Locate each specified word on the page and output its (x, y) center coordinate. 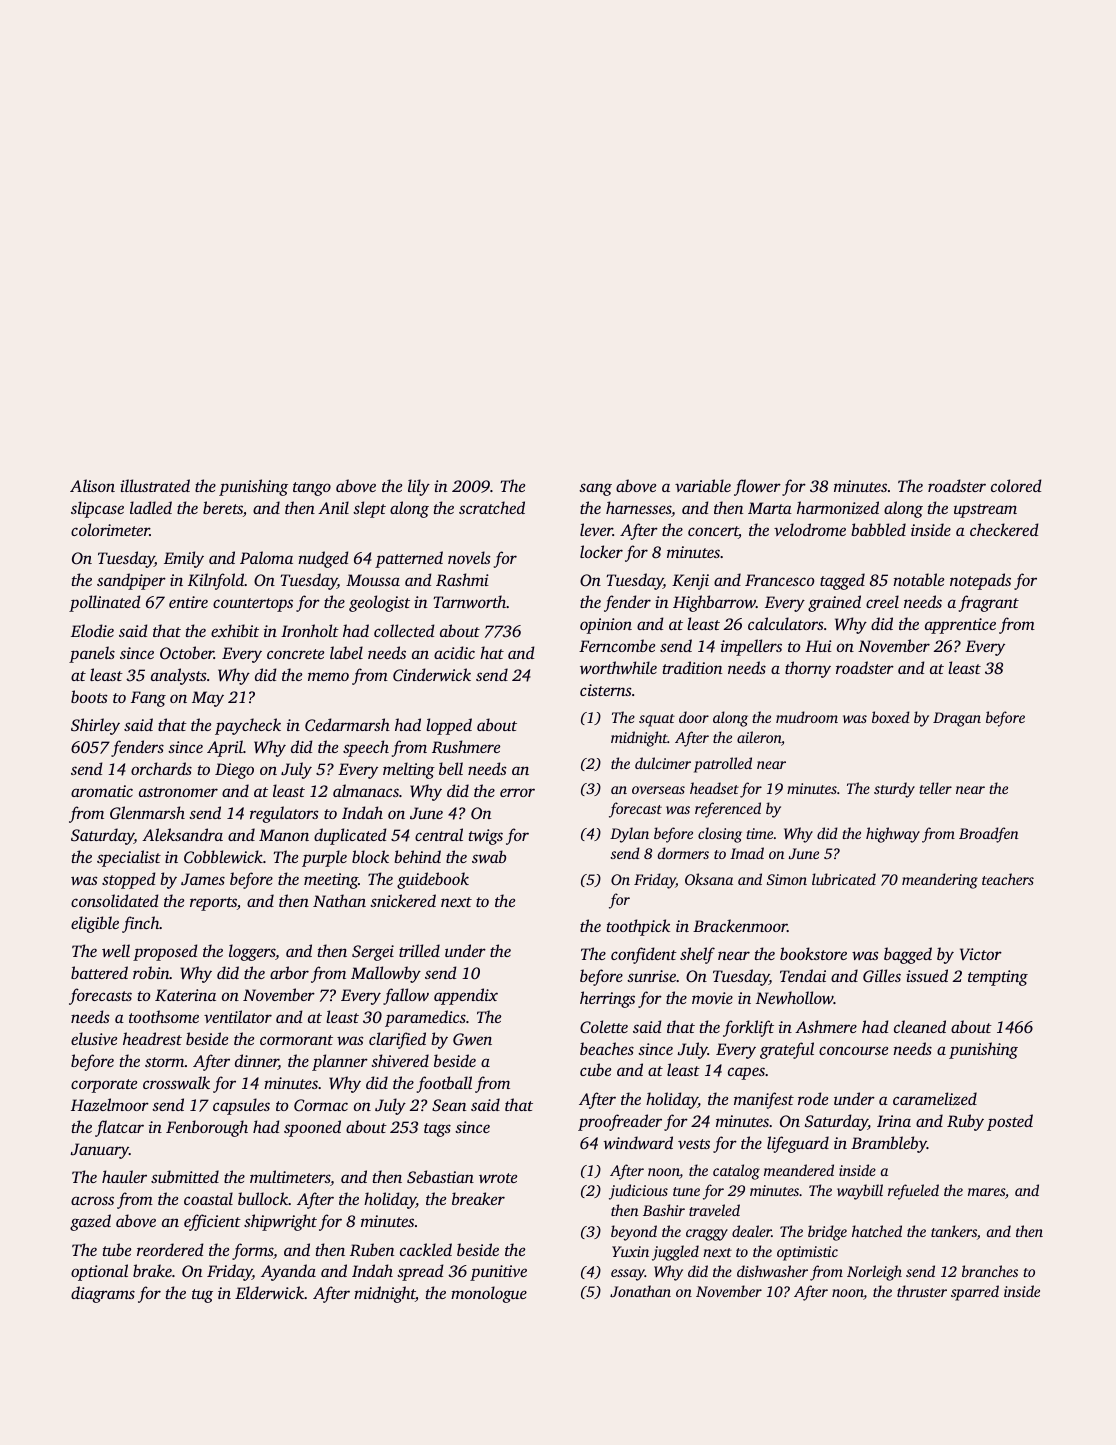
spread (420, 1272)
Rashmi (462, 580)
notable (918, 579)
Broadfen (988, 835)
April (225, 748)
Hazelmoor (110, 1104)
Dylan (629, 835)
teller (935, 788)
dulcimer (663, 763)
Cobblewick (223, 857)
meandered (799, 1170)
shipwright (280, 1222)
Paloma (266, 557)
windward (638, 1142)
